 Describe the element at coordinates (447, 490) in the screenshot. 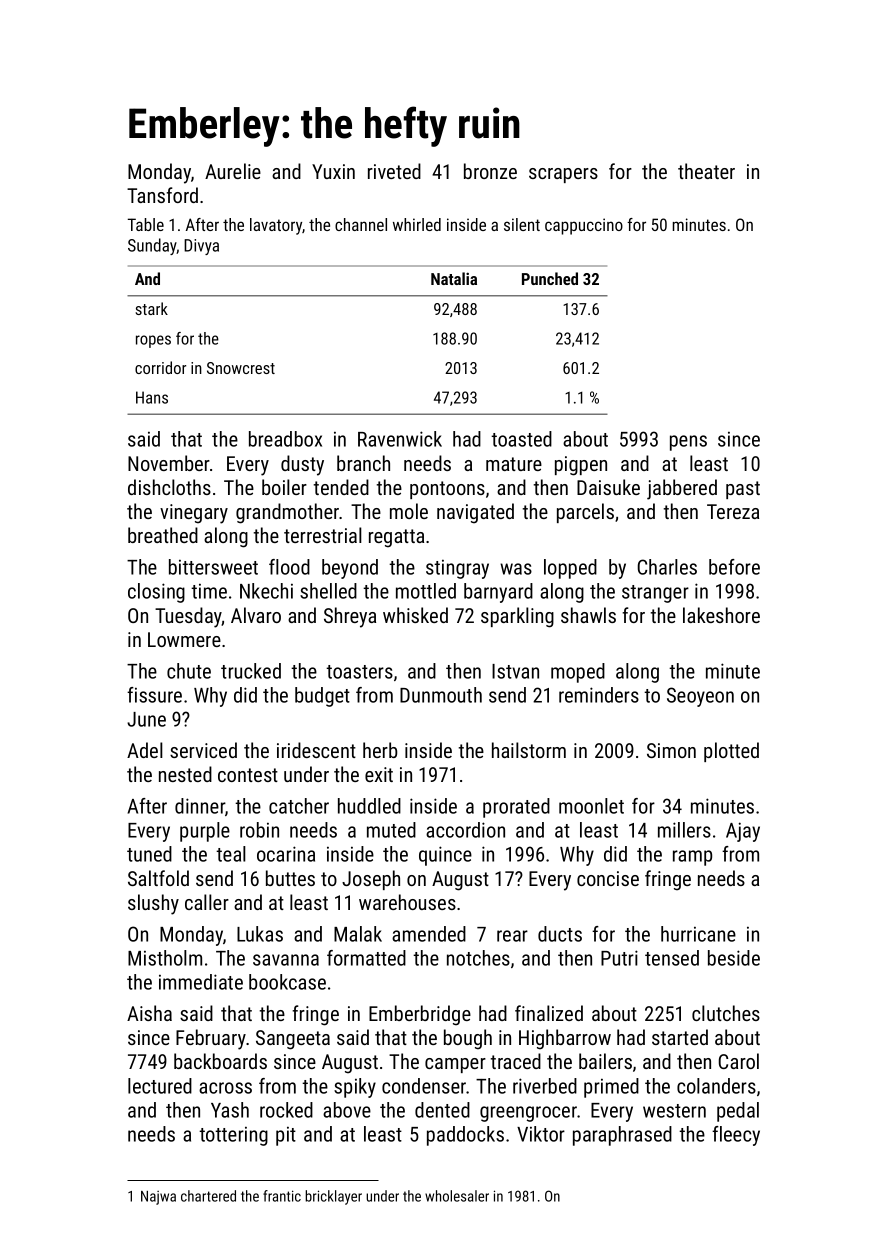

I see `pontoons` at that location.
